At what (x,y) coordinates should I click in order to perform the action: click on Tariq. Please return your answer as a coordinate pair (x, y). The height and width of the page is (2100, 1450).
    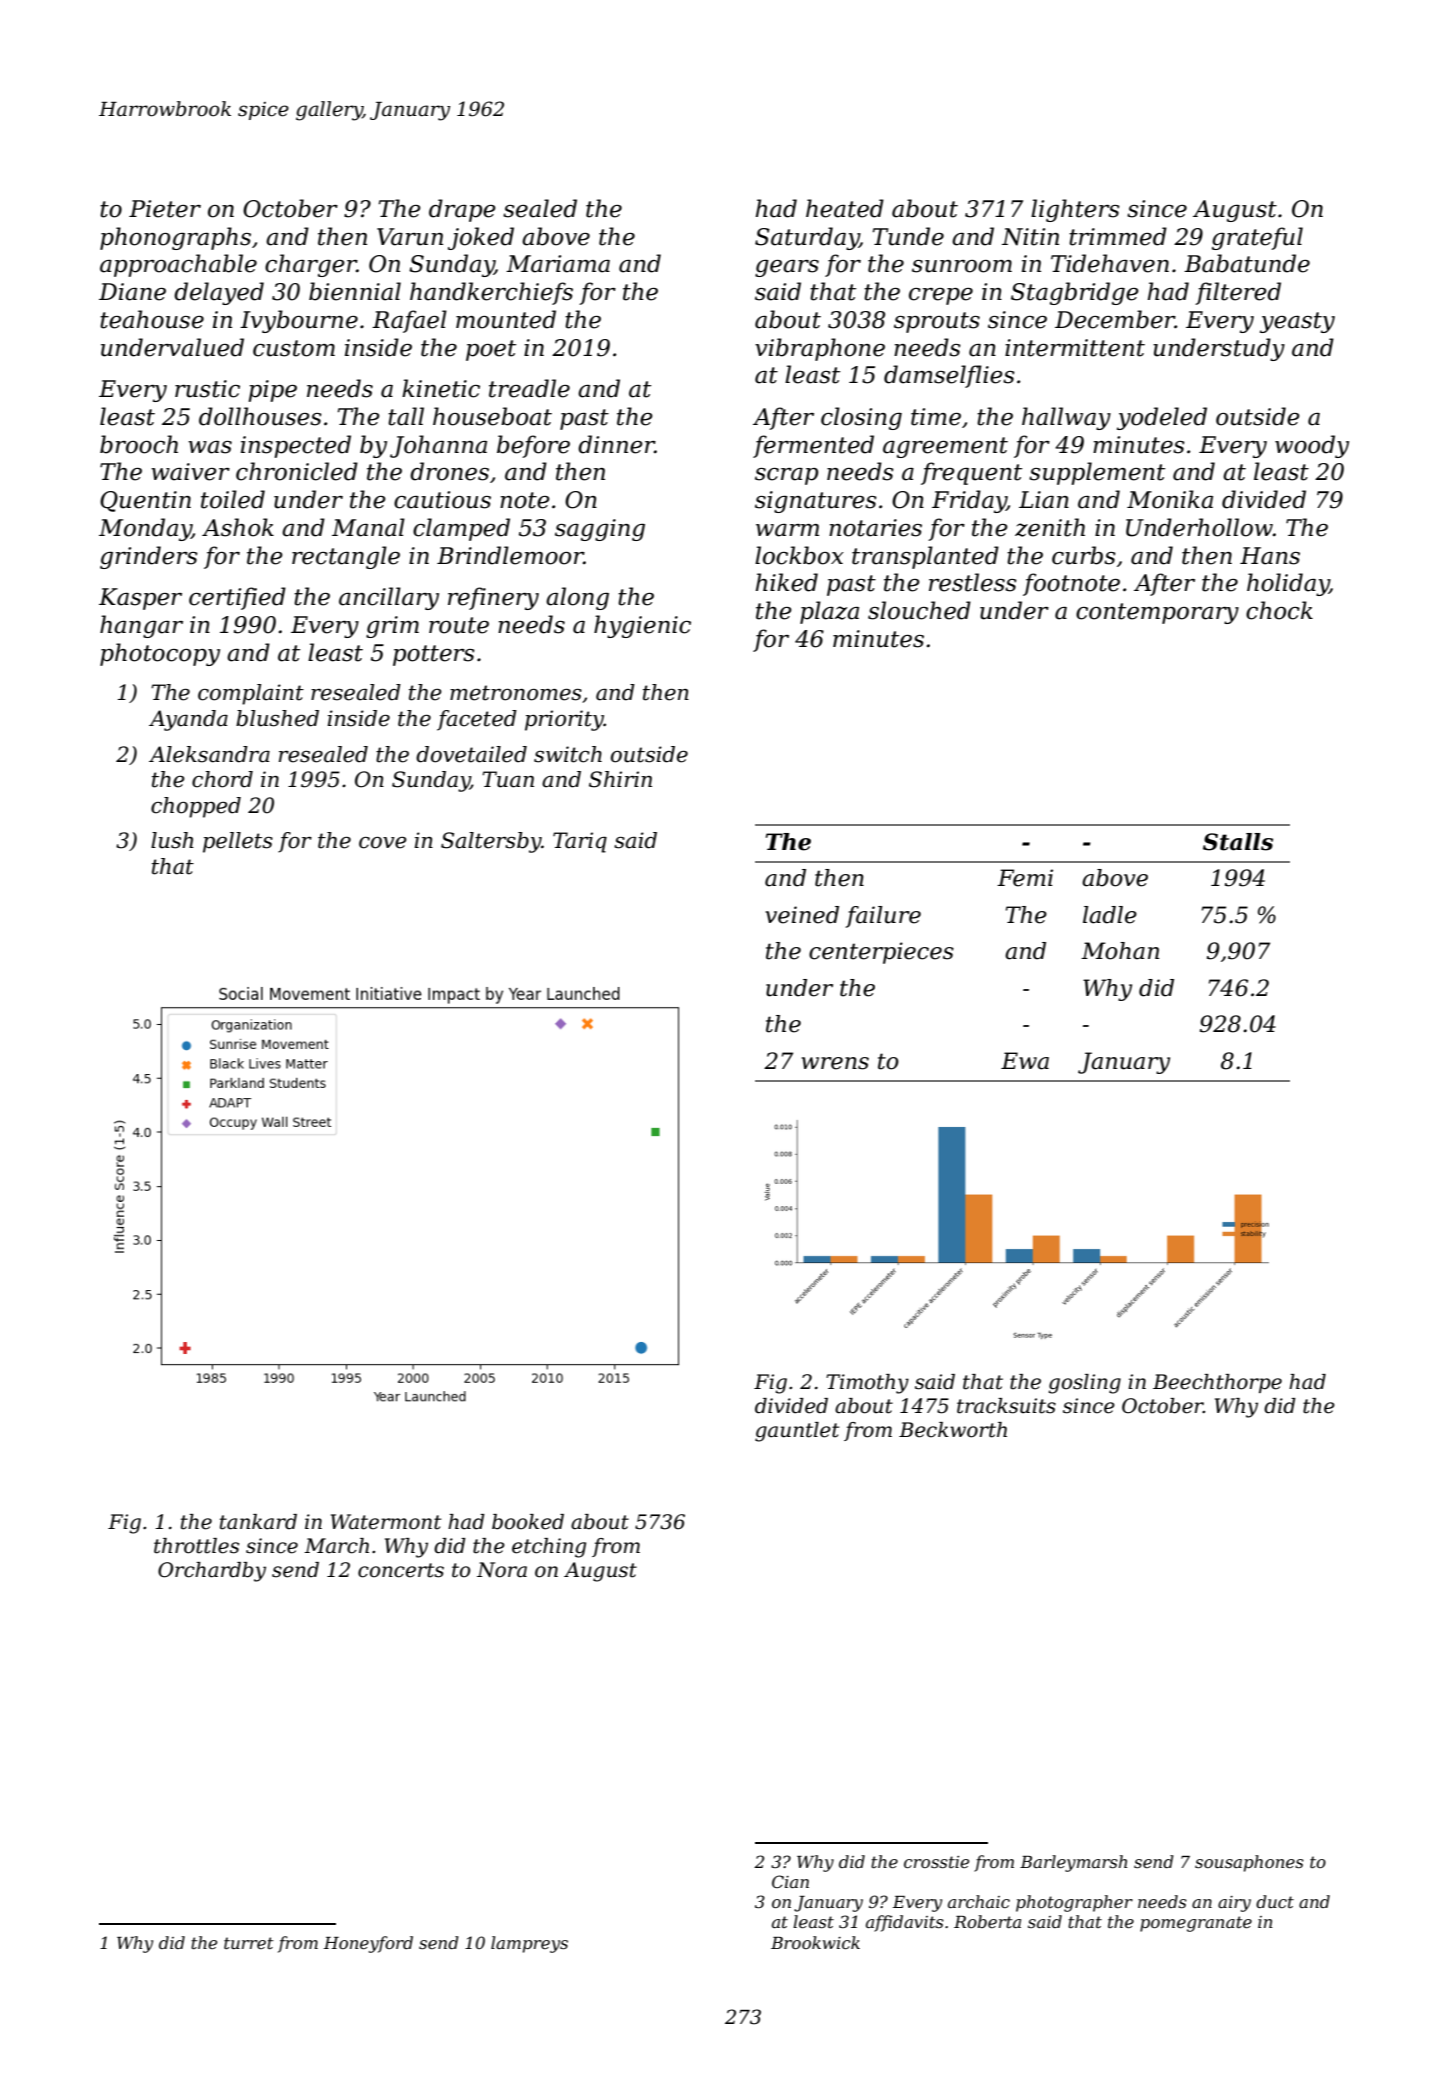
    Looking at the image, I should click on (580, 842).
